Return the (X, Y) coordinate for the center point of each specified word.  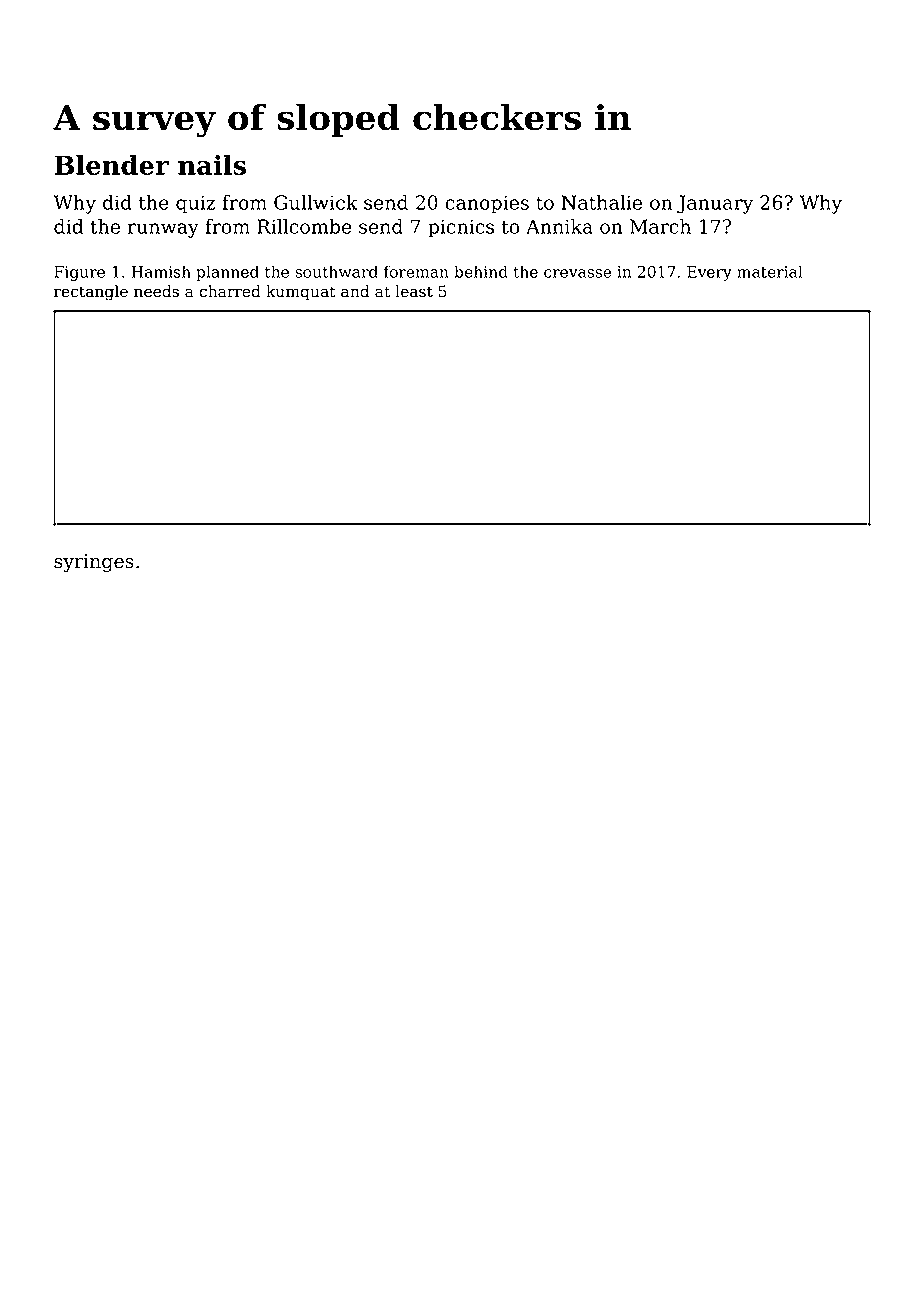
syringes (94, 563)
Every (709, 273)
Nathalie (602, 202)
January (715, 204)
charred (230, 291)
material (769, 271)
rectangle (91, 293)
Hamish (161, 271)
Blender (112, 165)
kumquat (301, 293)
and (355, 291)
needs (156, 291)
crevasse (577, 273)
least (414, 291)
